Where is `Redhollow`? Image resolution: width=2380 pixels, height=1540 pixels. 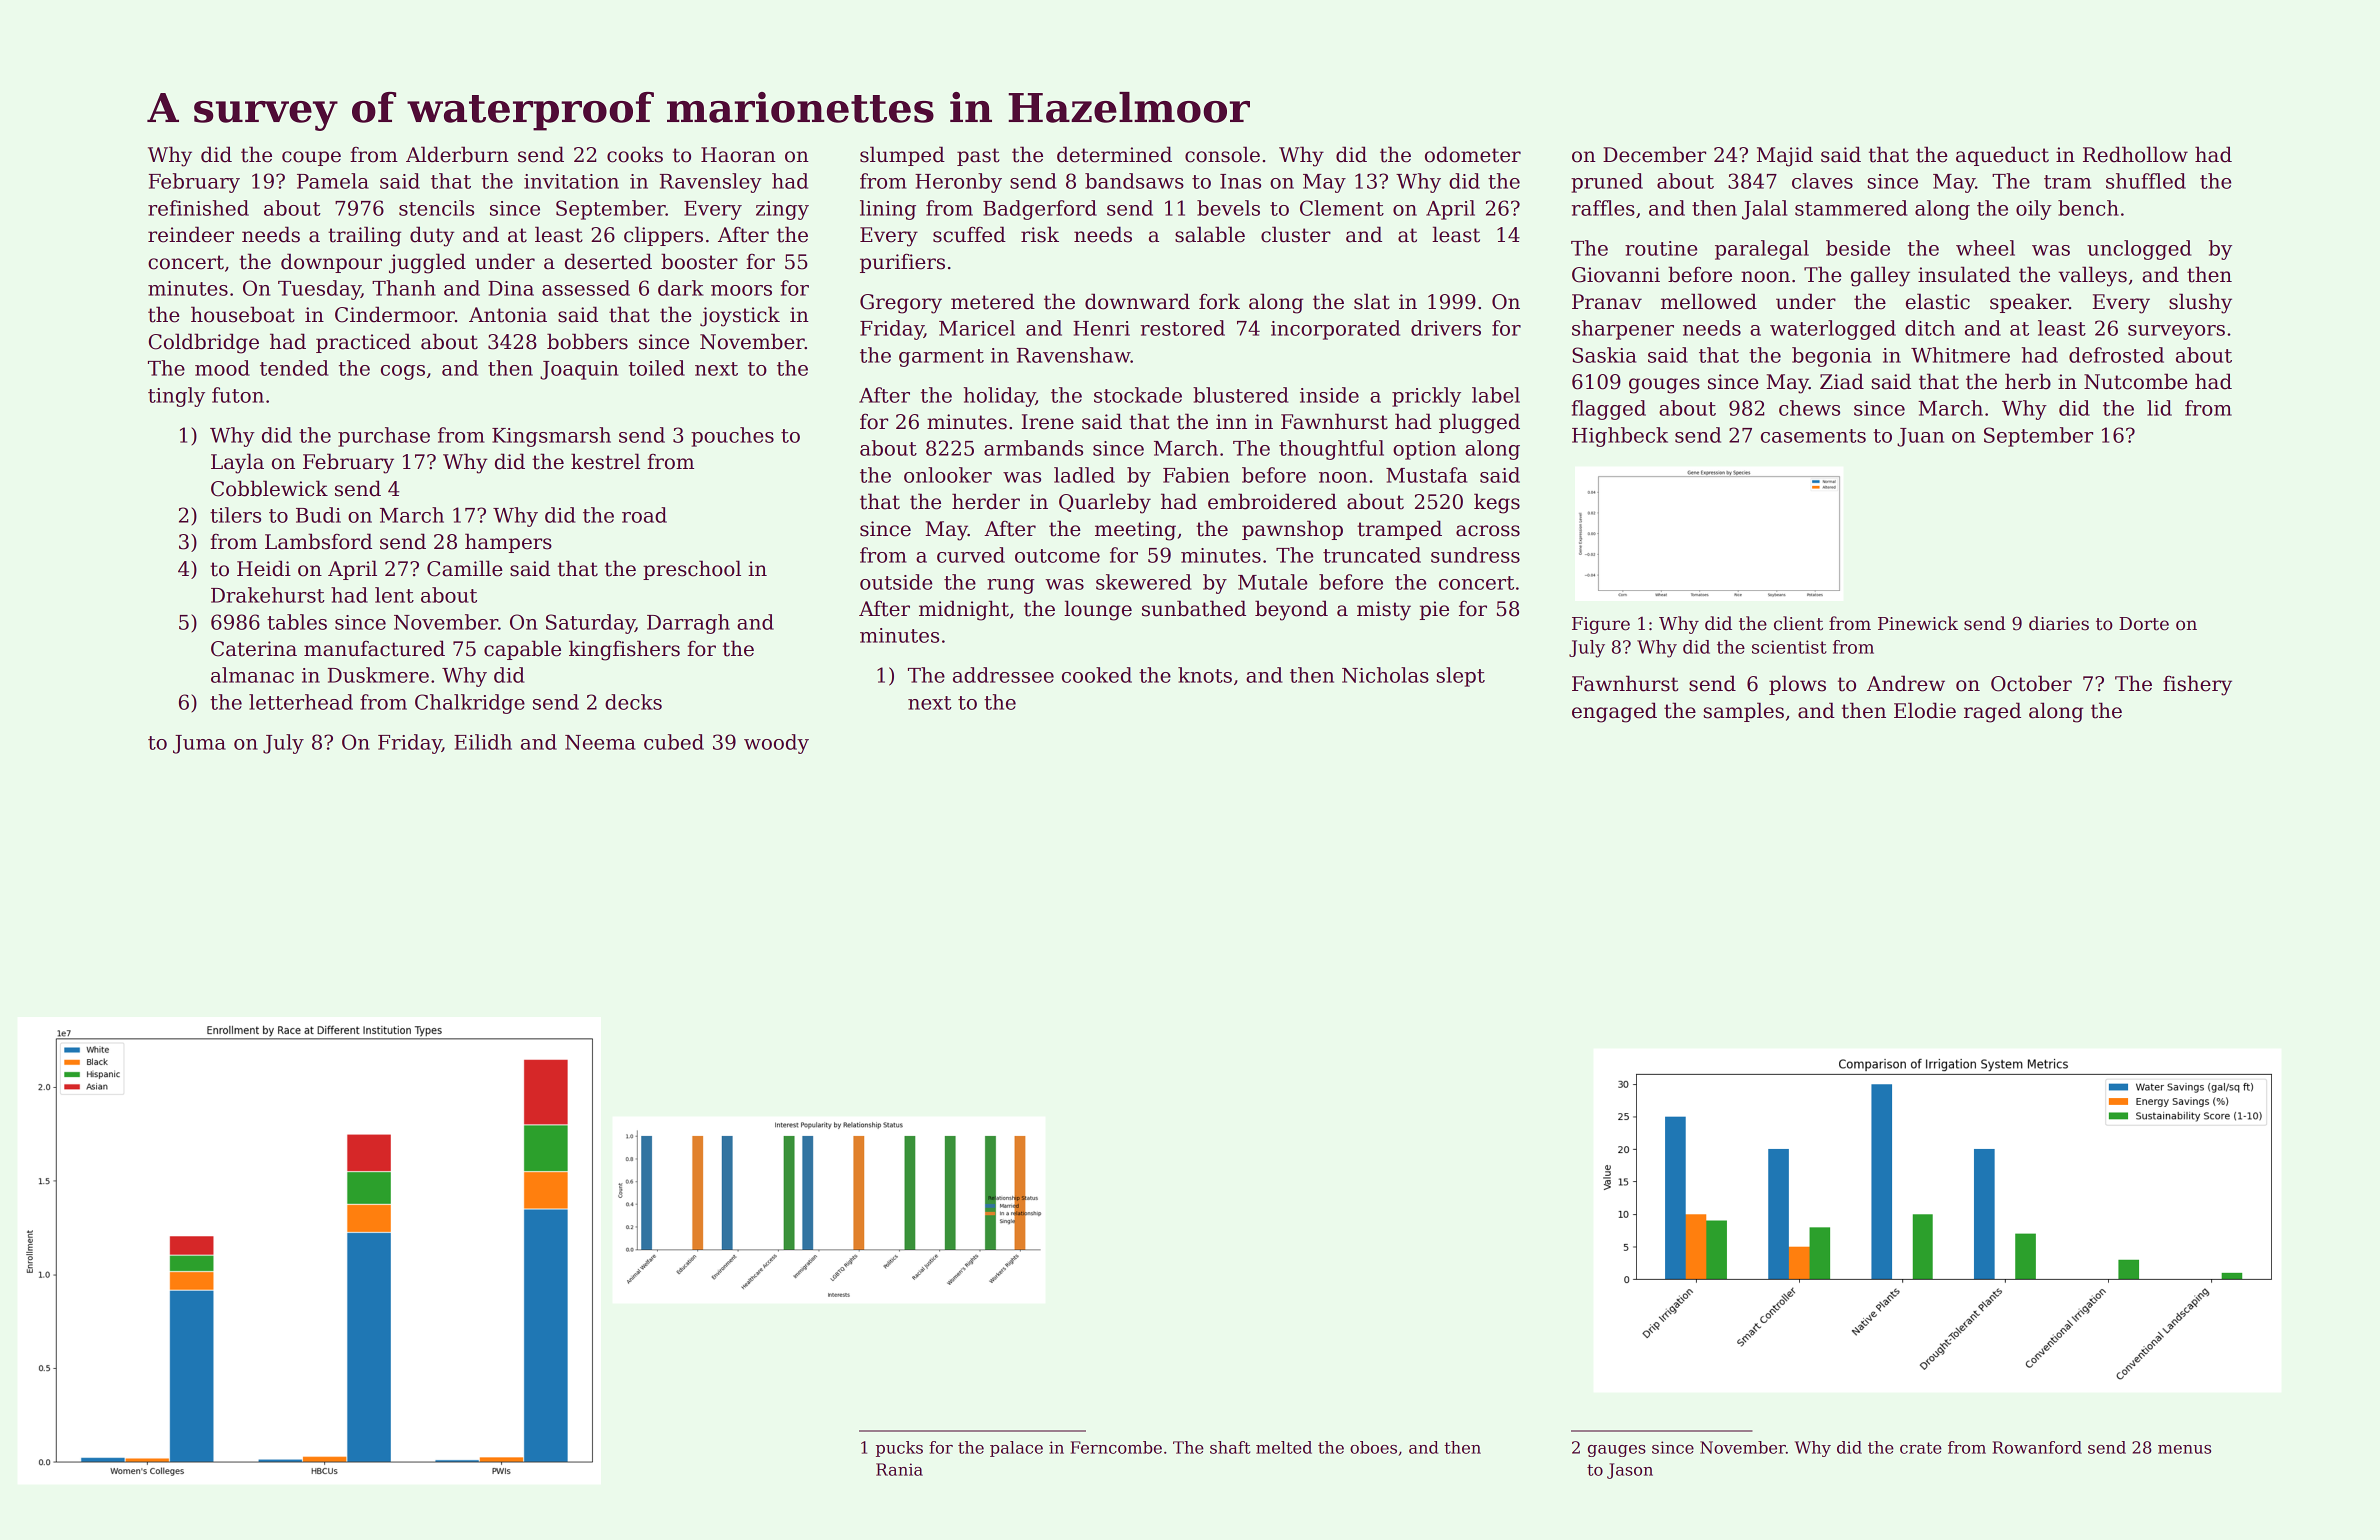 Redhollow is located at coordinates (2135, 154).
